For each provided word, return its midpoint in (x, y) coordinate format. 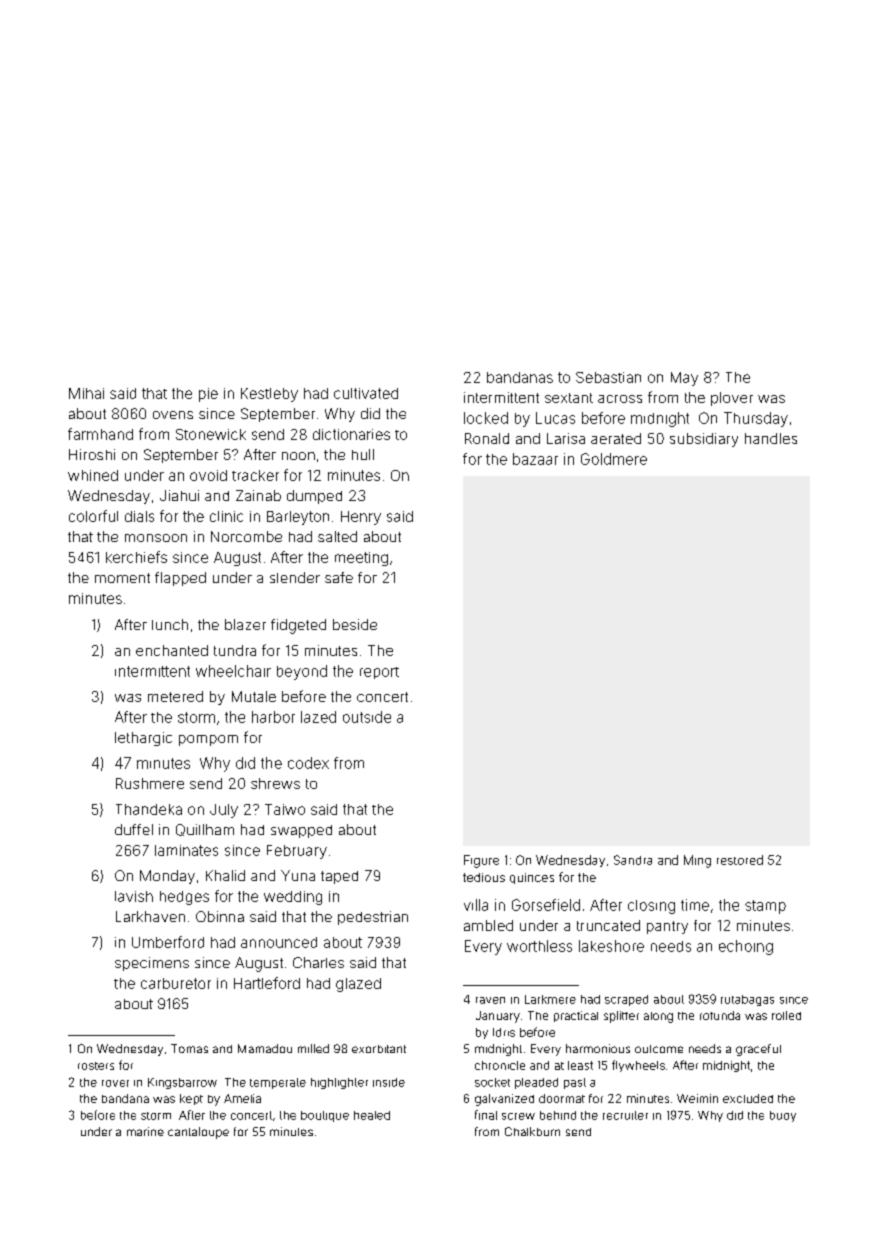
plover (732, 399)
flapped (180, 579)
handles (771, 438)
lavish (134, 896)
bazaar (535, 459)
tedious (484, 877)
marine (145, 1131)
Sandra (633, 860)
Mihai (86, 393)
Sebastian (608, 377)
